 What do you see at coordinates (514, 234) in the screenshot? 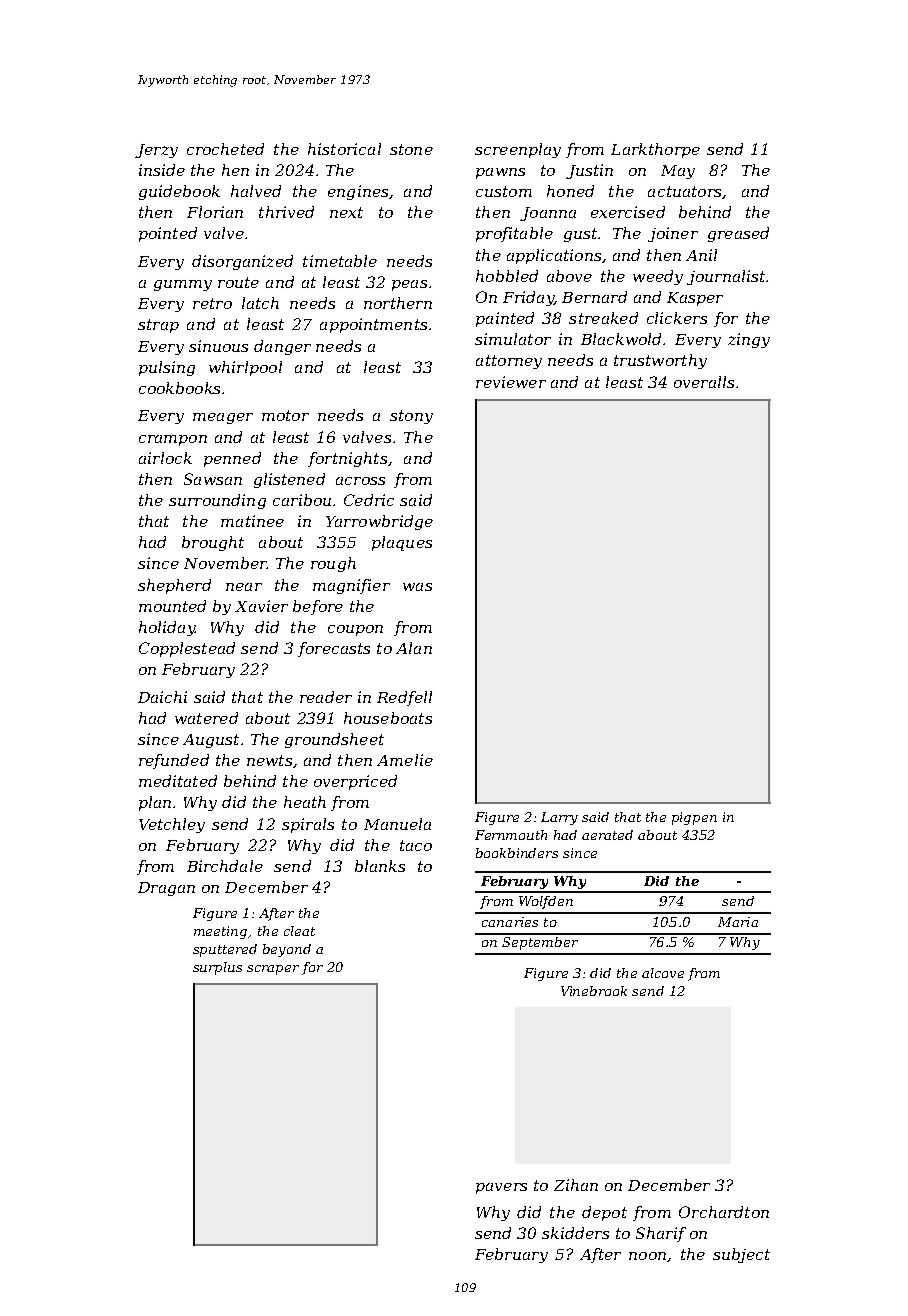
I see `profitable` at bounding box center [514, 234].
